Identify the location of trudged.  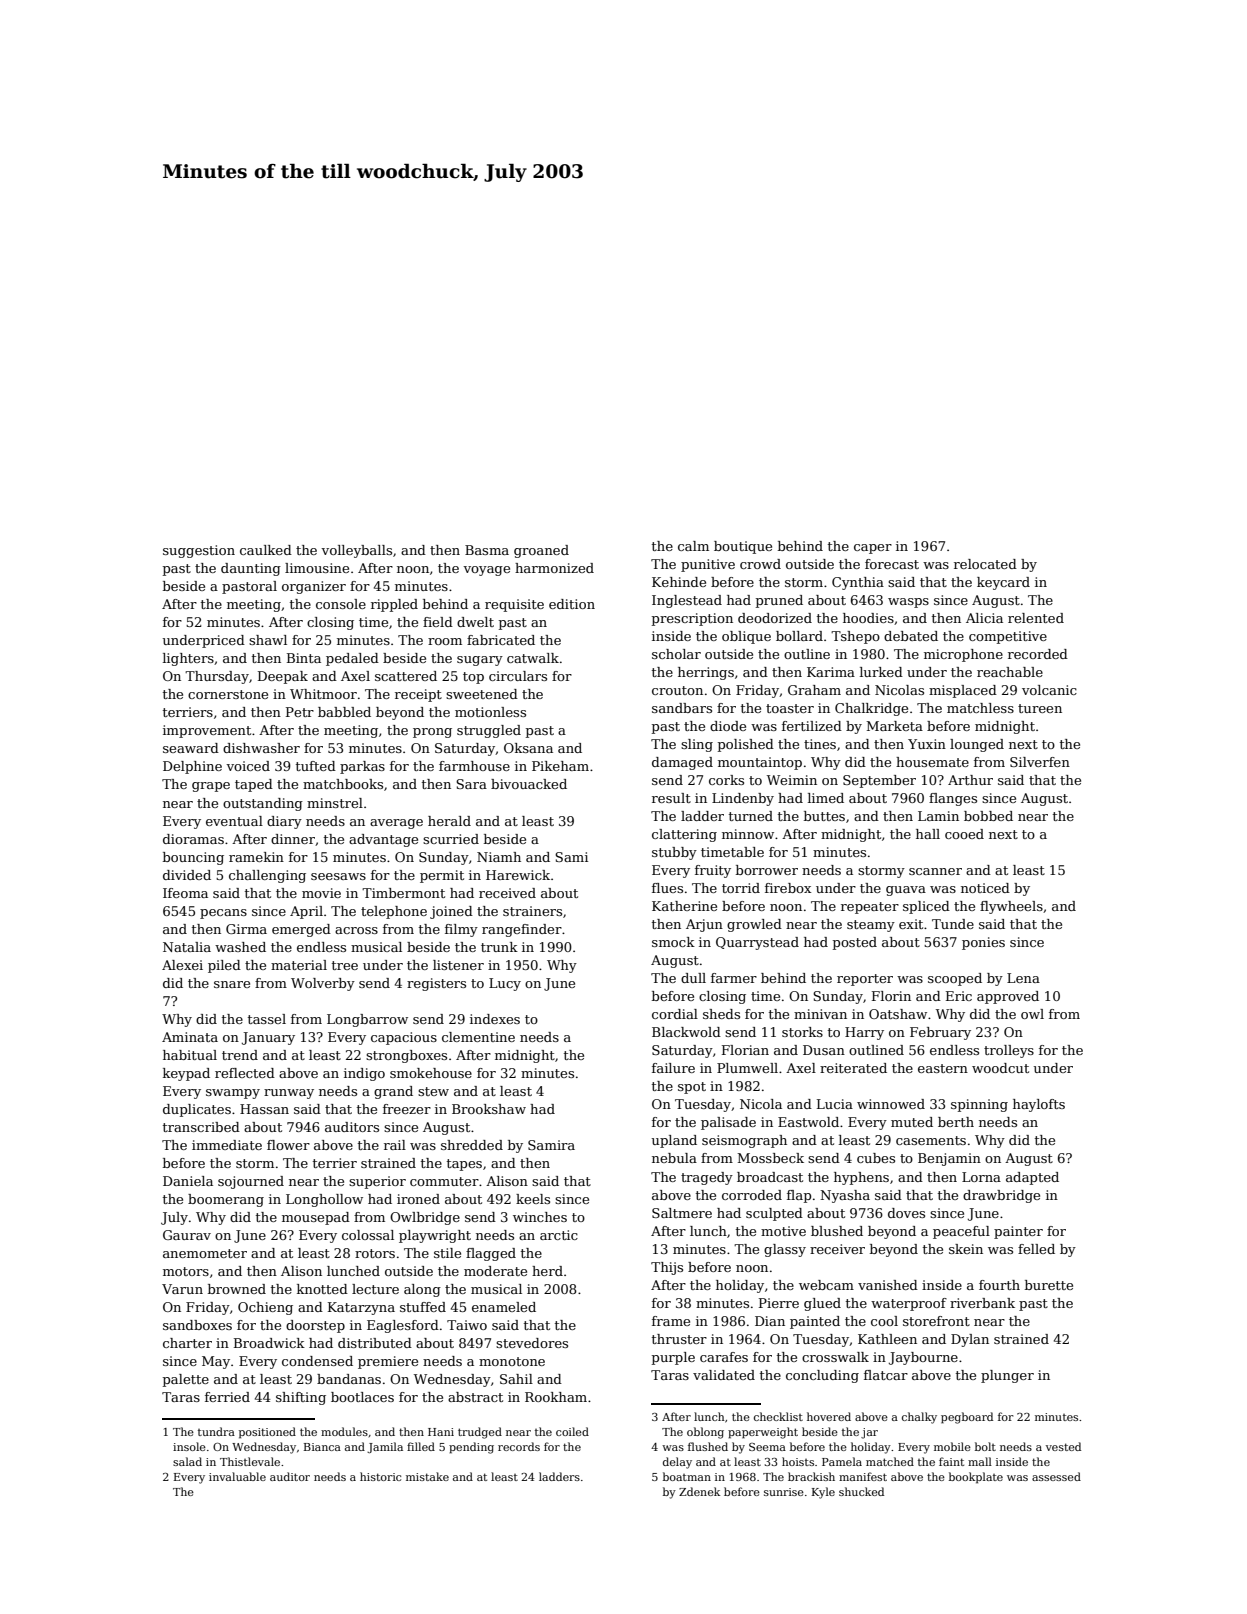
(480, 1433).
